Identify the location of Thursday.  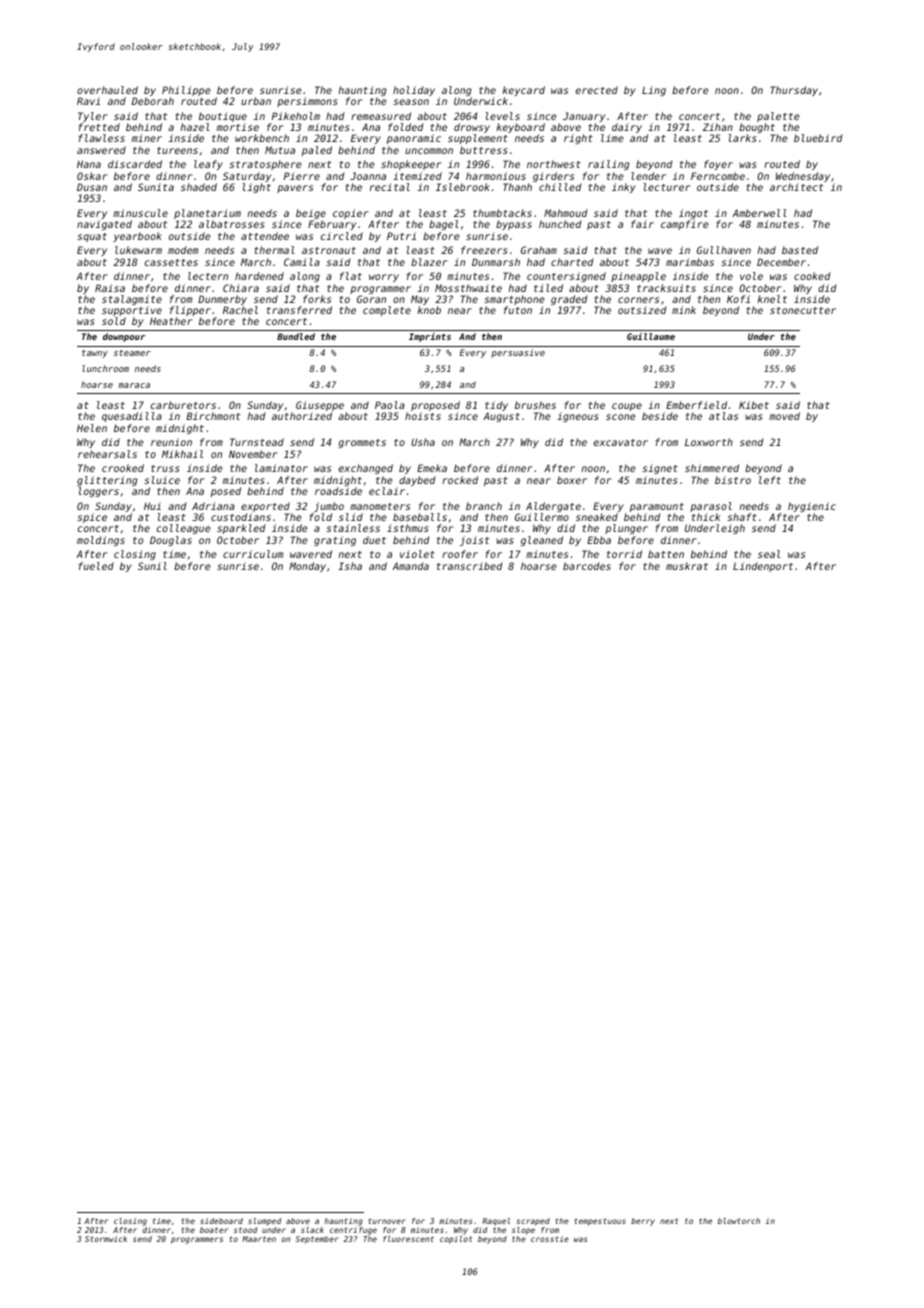
(794, 91).
